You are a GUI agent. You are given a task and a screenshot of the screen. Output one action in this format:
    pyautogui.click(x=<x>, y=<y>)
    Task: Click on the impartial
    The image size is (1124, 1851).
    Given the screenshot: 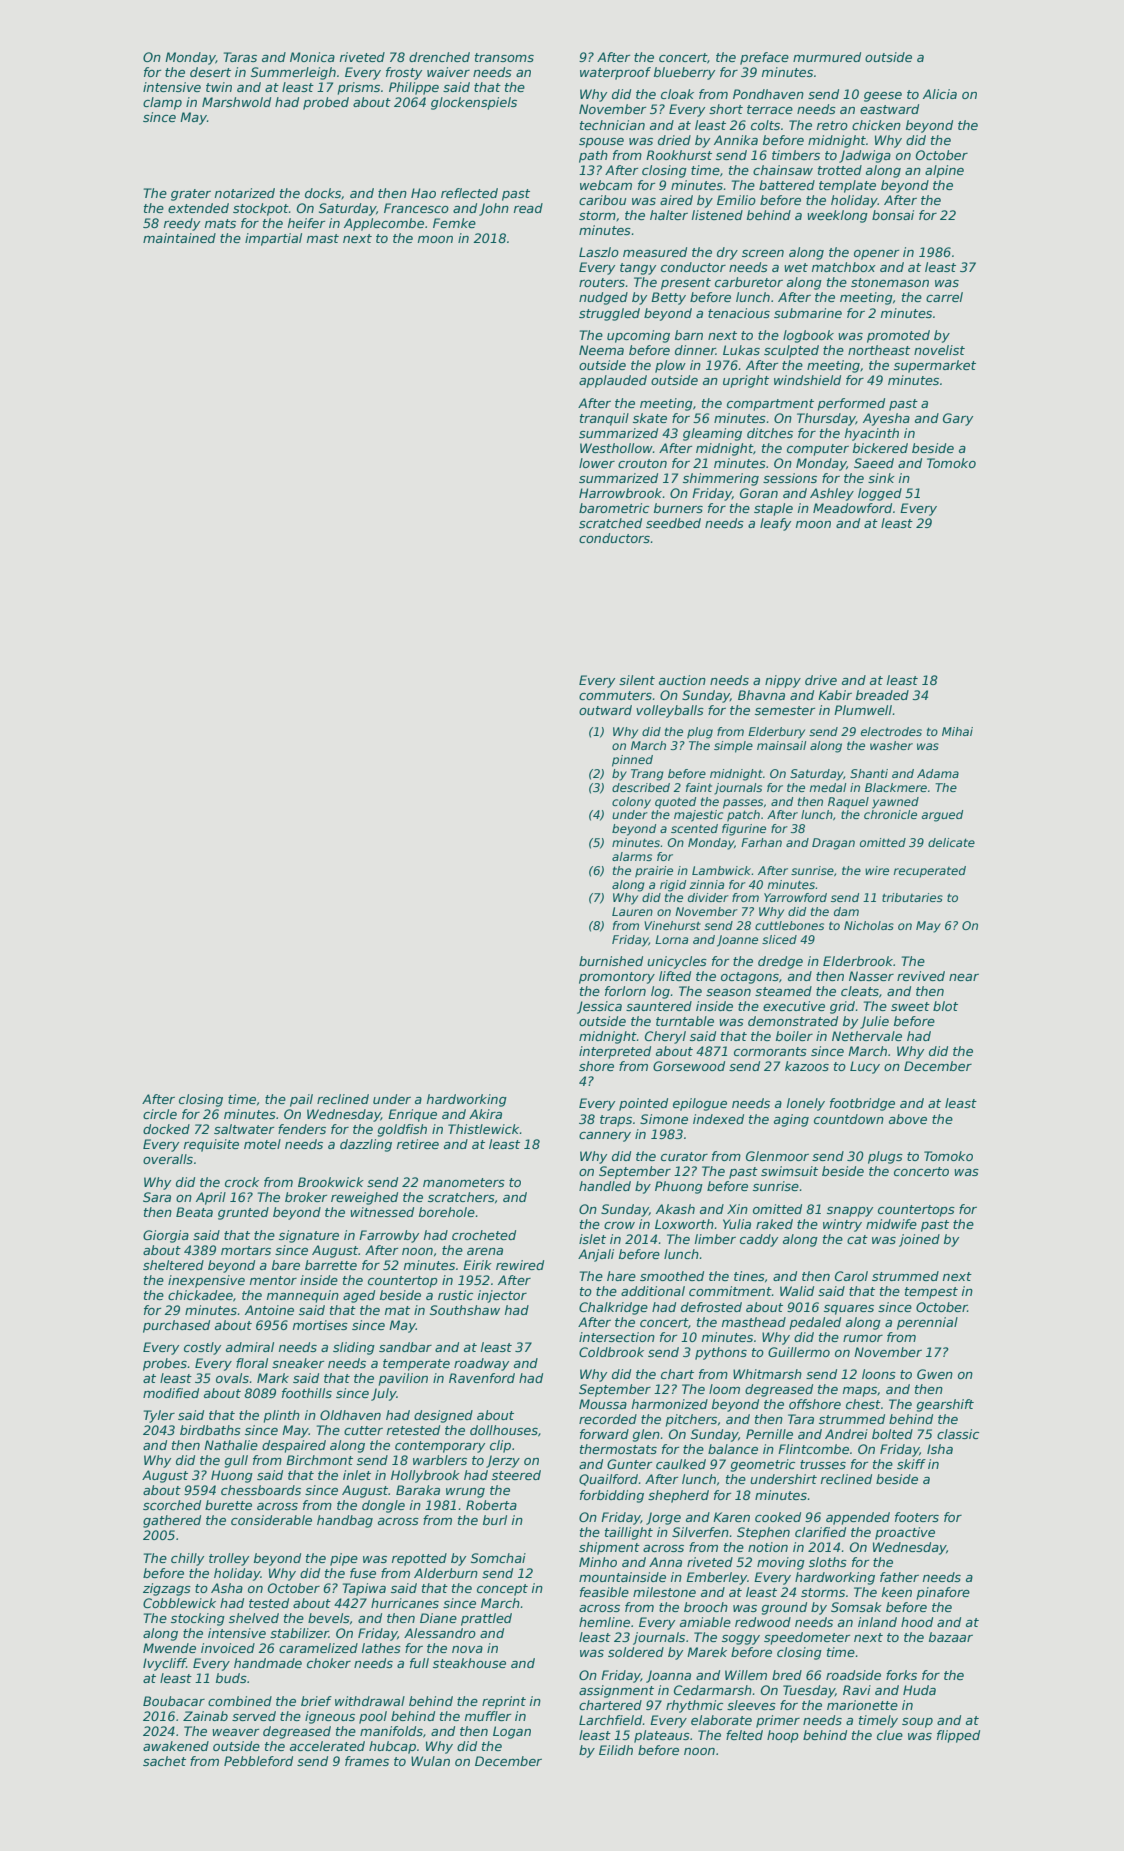 What is the action you would take?
    pyautogui.click(x=273, y=239)
